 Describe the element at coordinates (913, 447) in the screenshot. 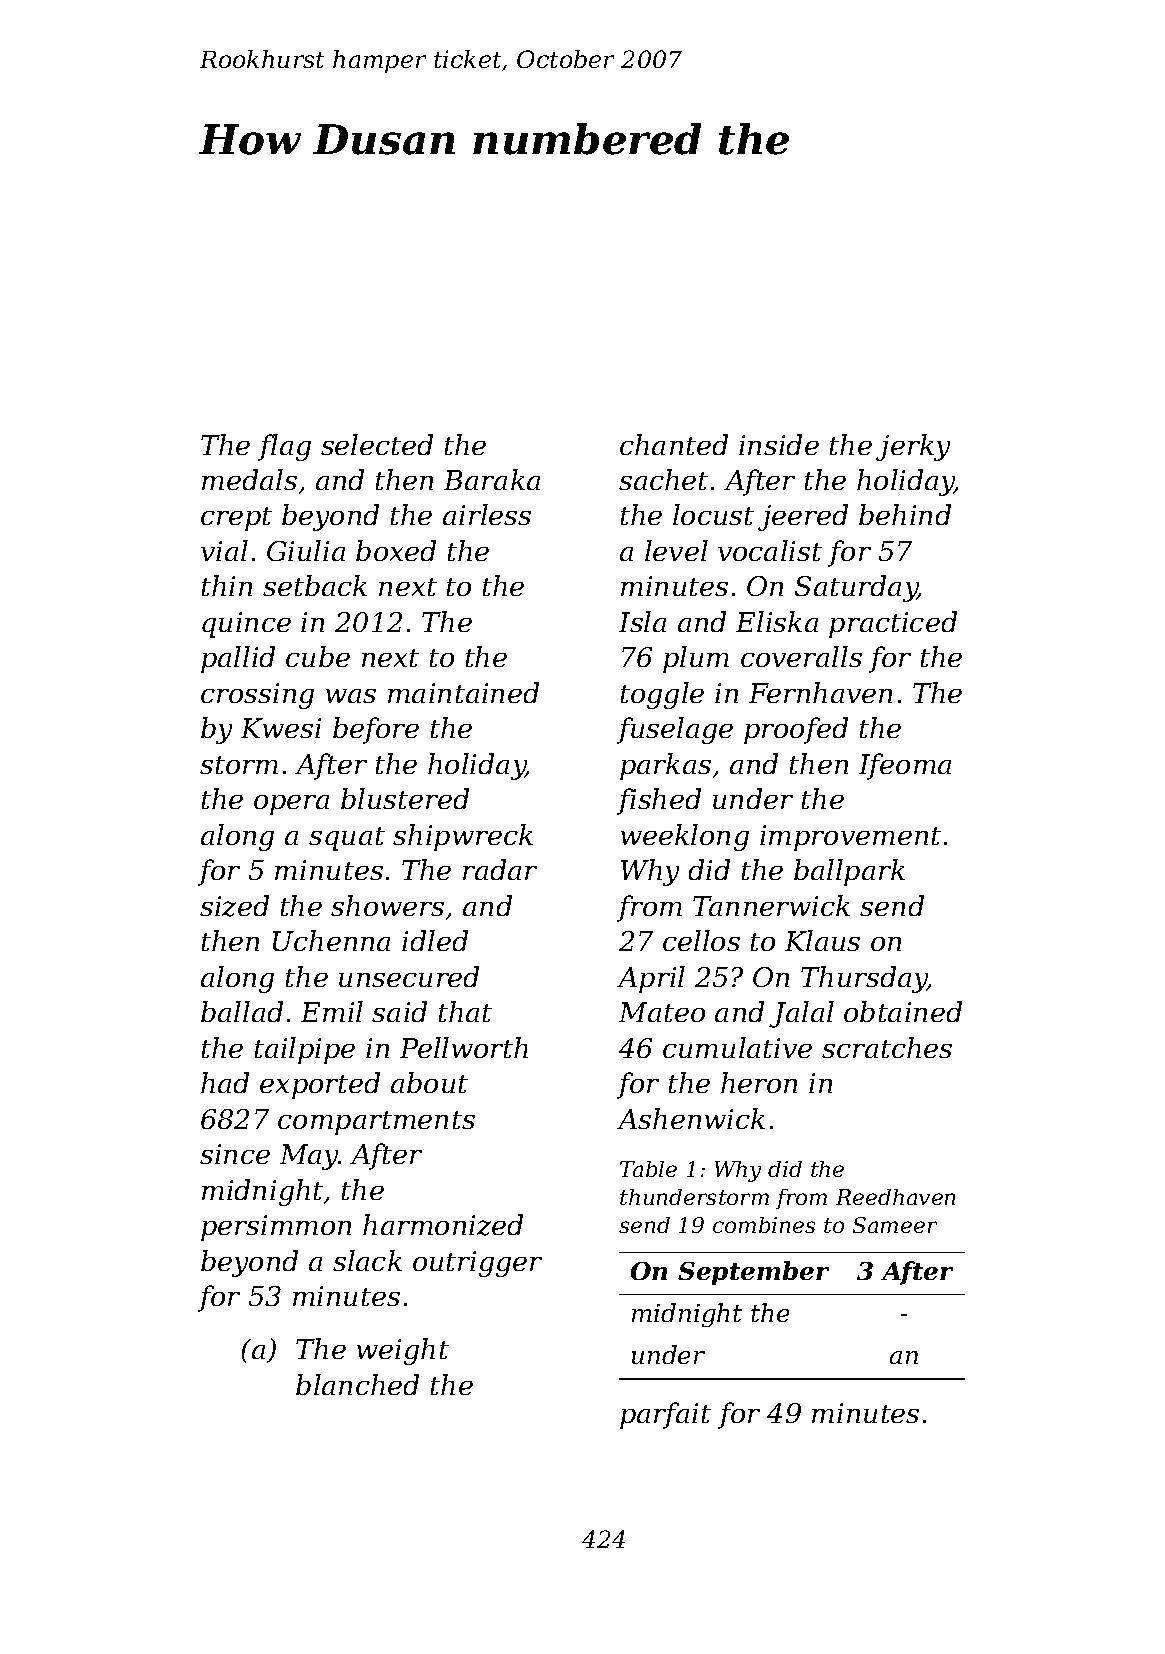

I see `jerky` at that location.
